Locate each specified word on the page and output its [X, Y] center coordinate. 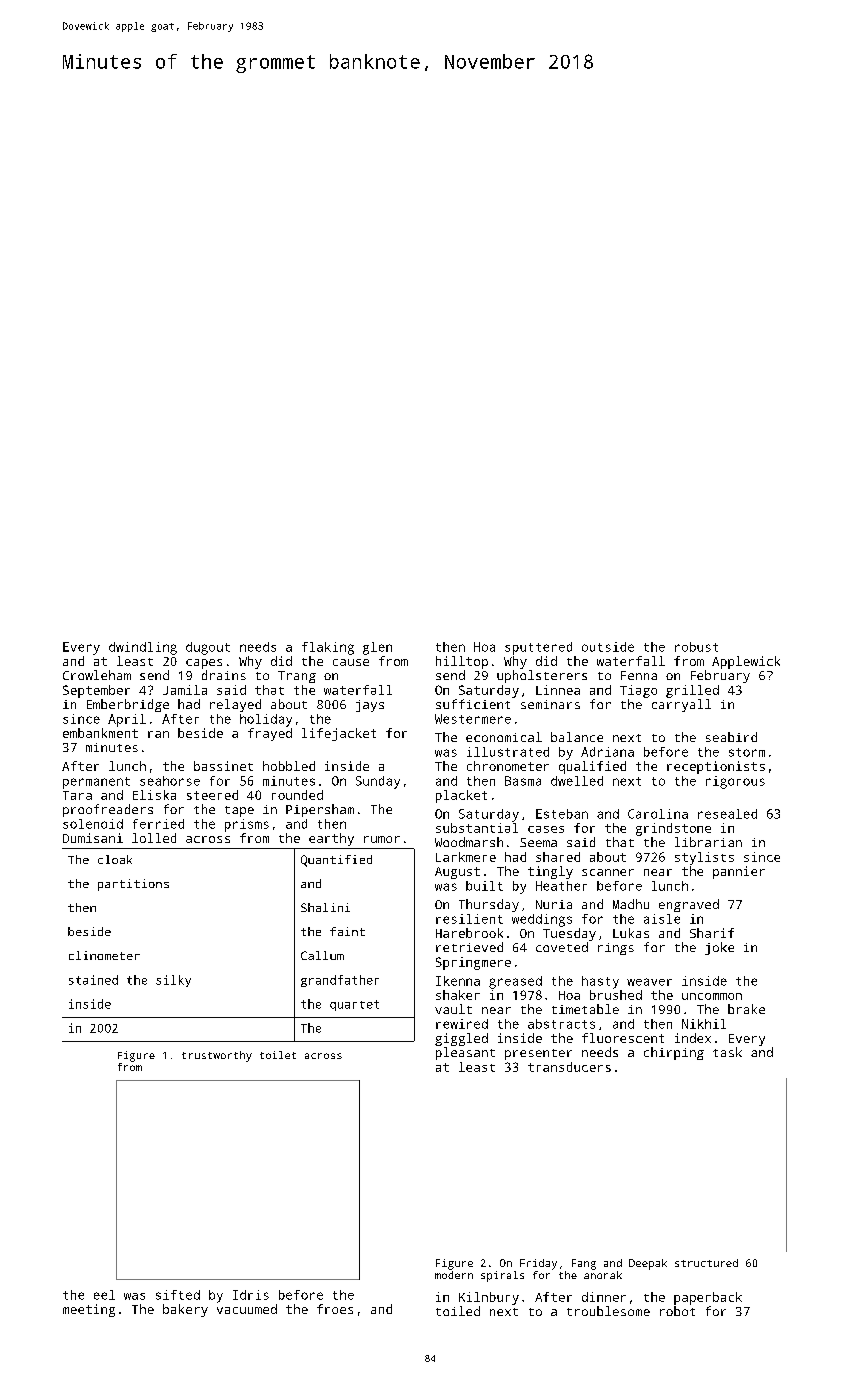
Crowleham [97, 675]
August [457, 873]
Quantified [336, 861]
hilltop [462, 662]
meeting [89, 1310]
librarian [708, 842]
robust [696, 647]
